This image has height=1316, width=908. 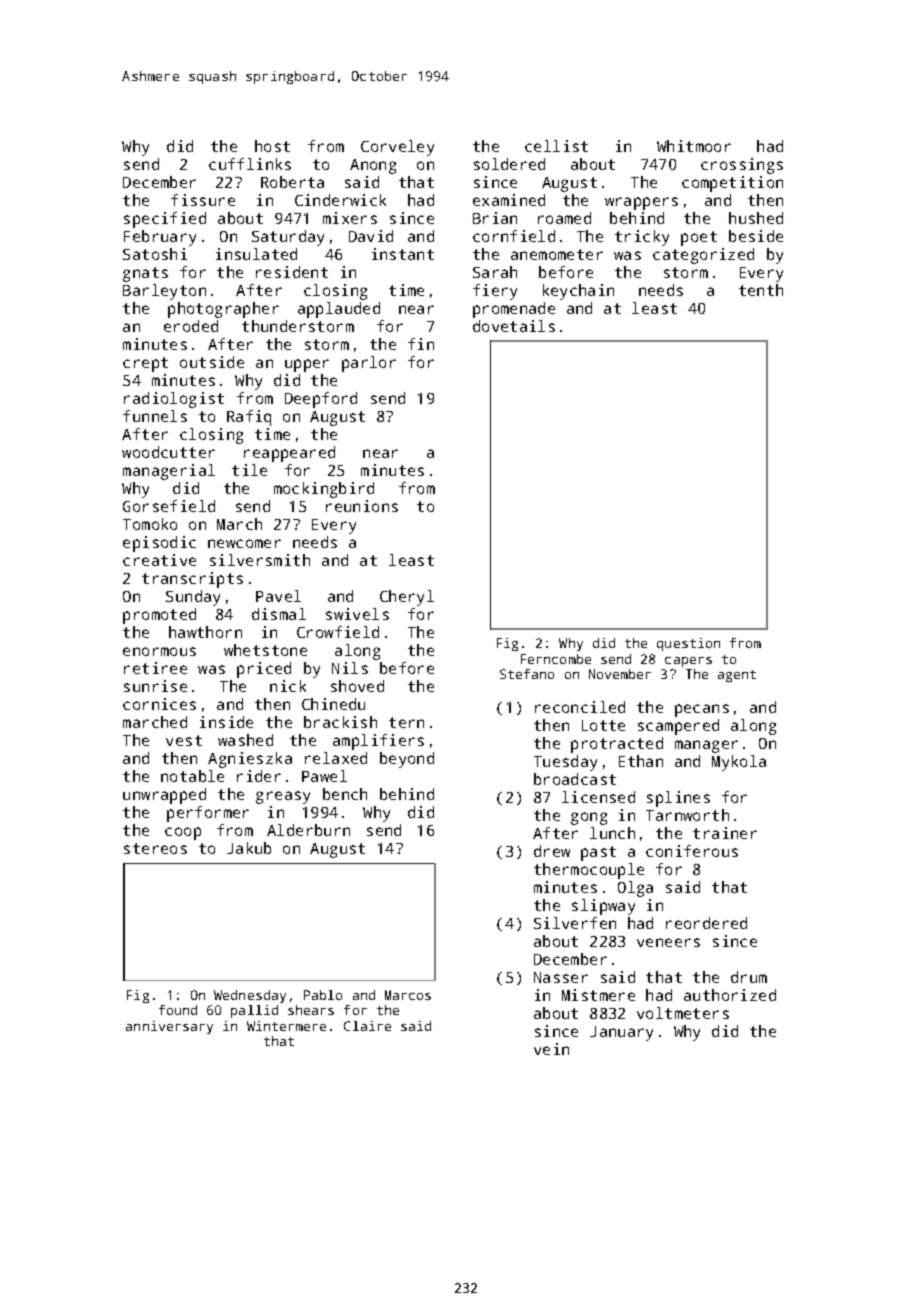 I want to click on host, so click(x=272, y=146).
